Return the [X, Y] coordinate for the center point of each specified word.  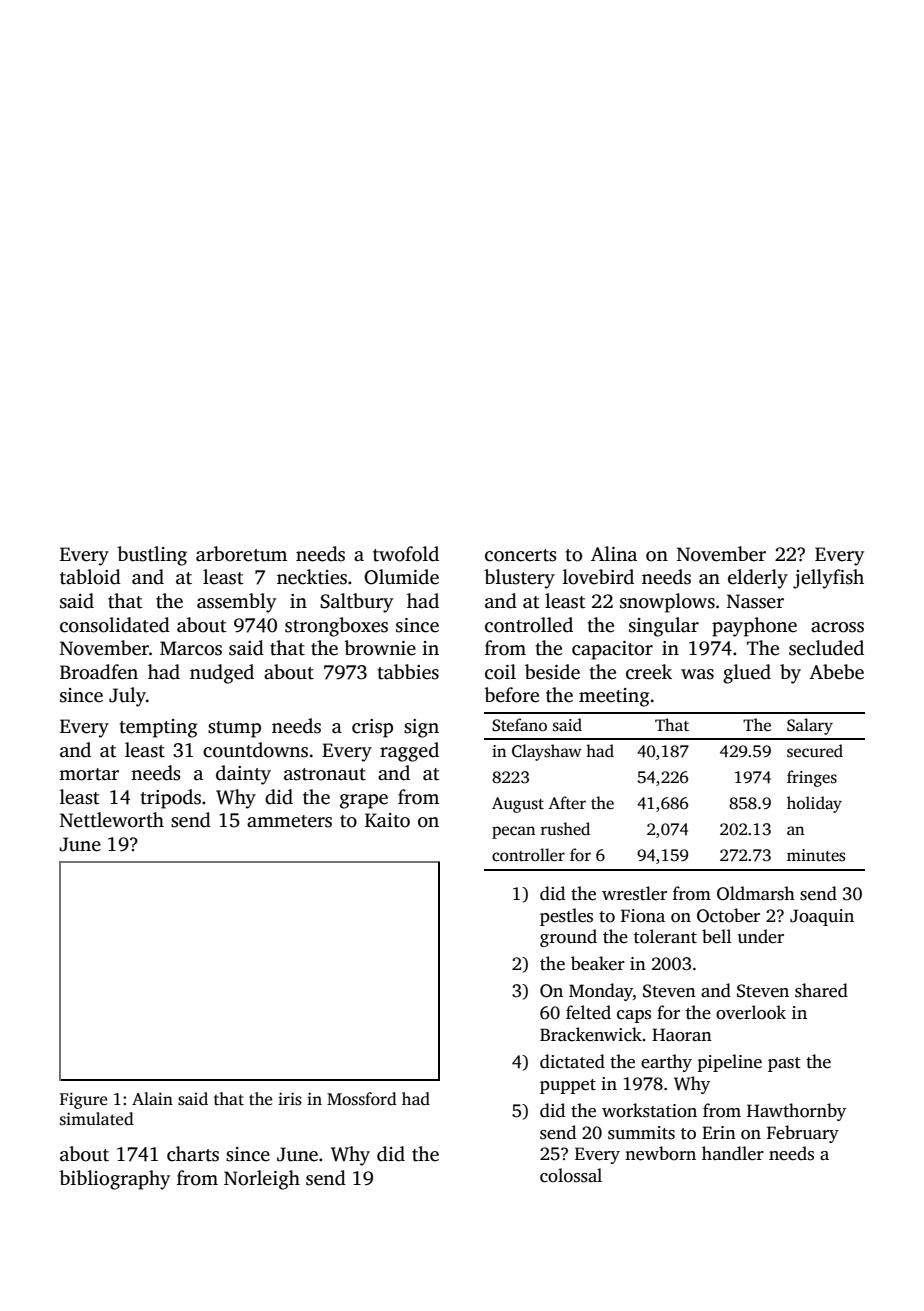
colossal [571, 1175]
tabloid [90, 577]
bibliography [114, 1180]
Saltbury [356, 603]
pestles [566, 917]
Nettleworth [112, 820]
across [837, 627]
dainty [243, 775]
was [697, 674]
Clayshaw [546, 752]
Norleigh [262, 1180]
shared [821, 990]
